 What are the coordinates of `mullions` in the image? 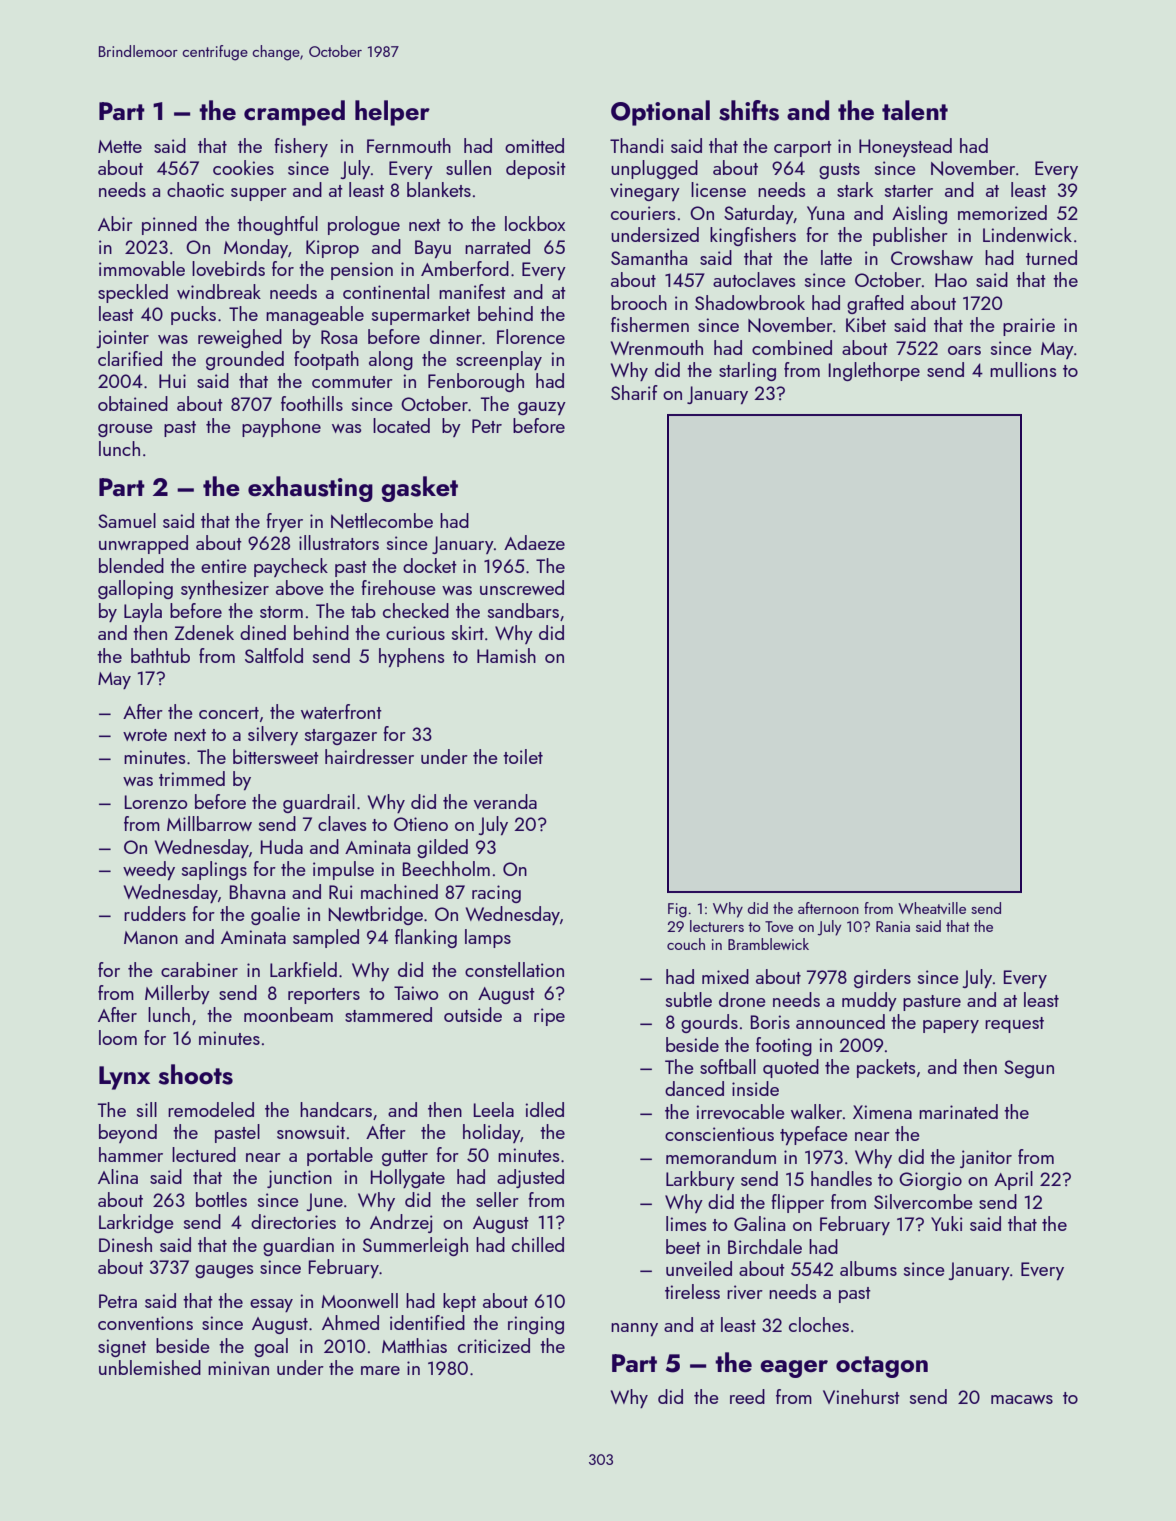 It's located at (1023, 369).
